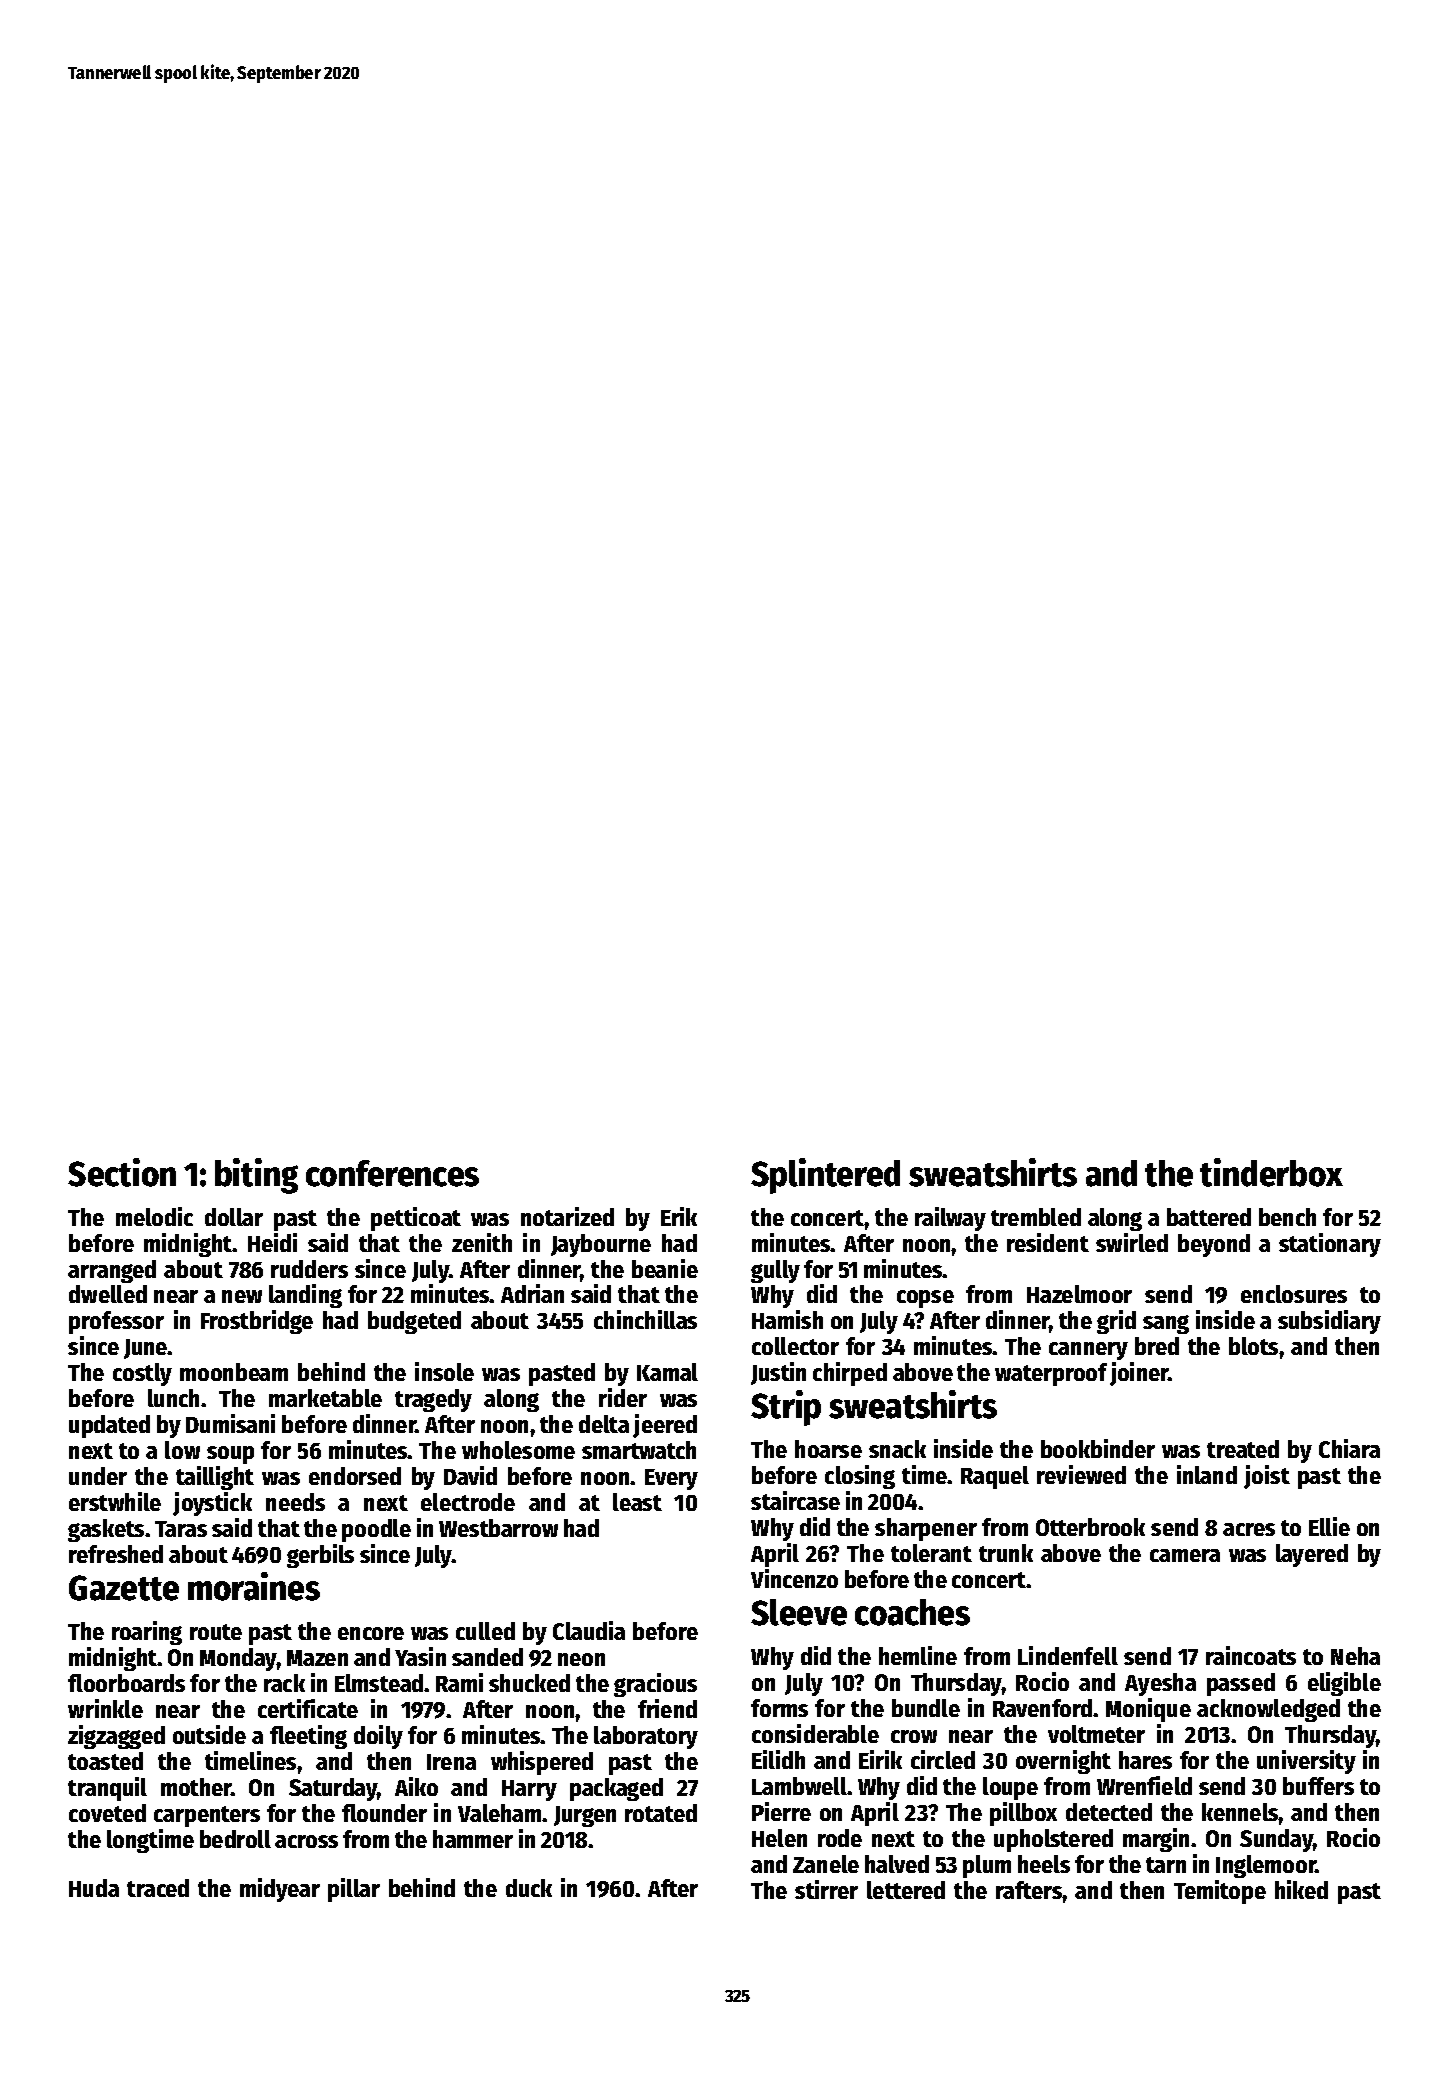  Describe the element at coordinates (646, 1737) in the page. I see `laboratory` at that location.
